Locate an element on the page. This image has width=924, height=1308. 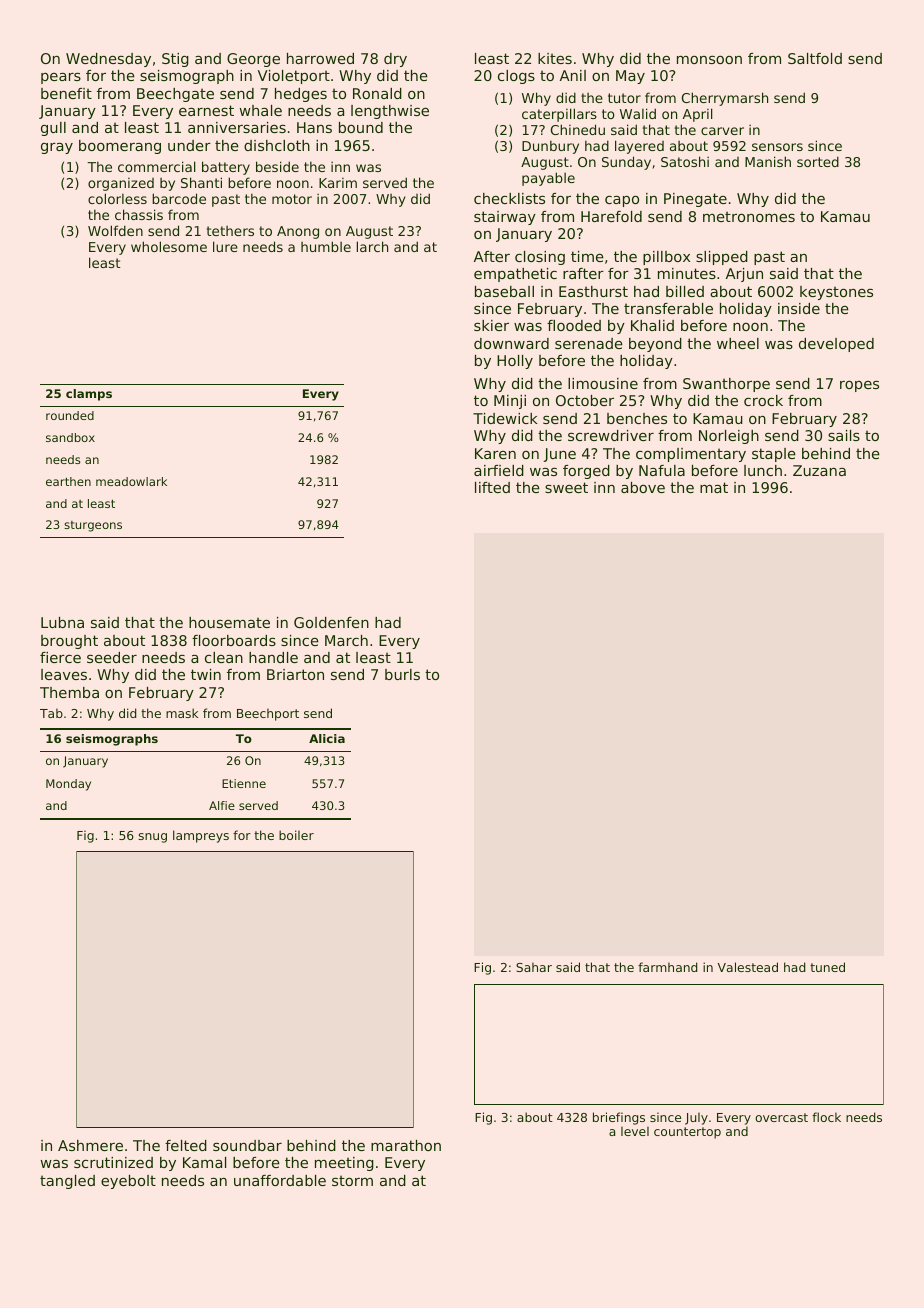
ropes is located at coordinates (859, 386).
